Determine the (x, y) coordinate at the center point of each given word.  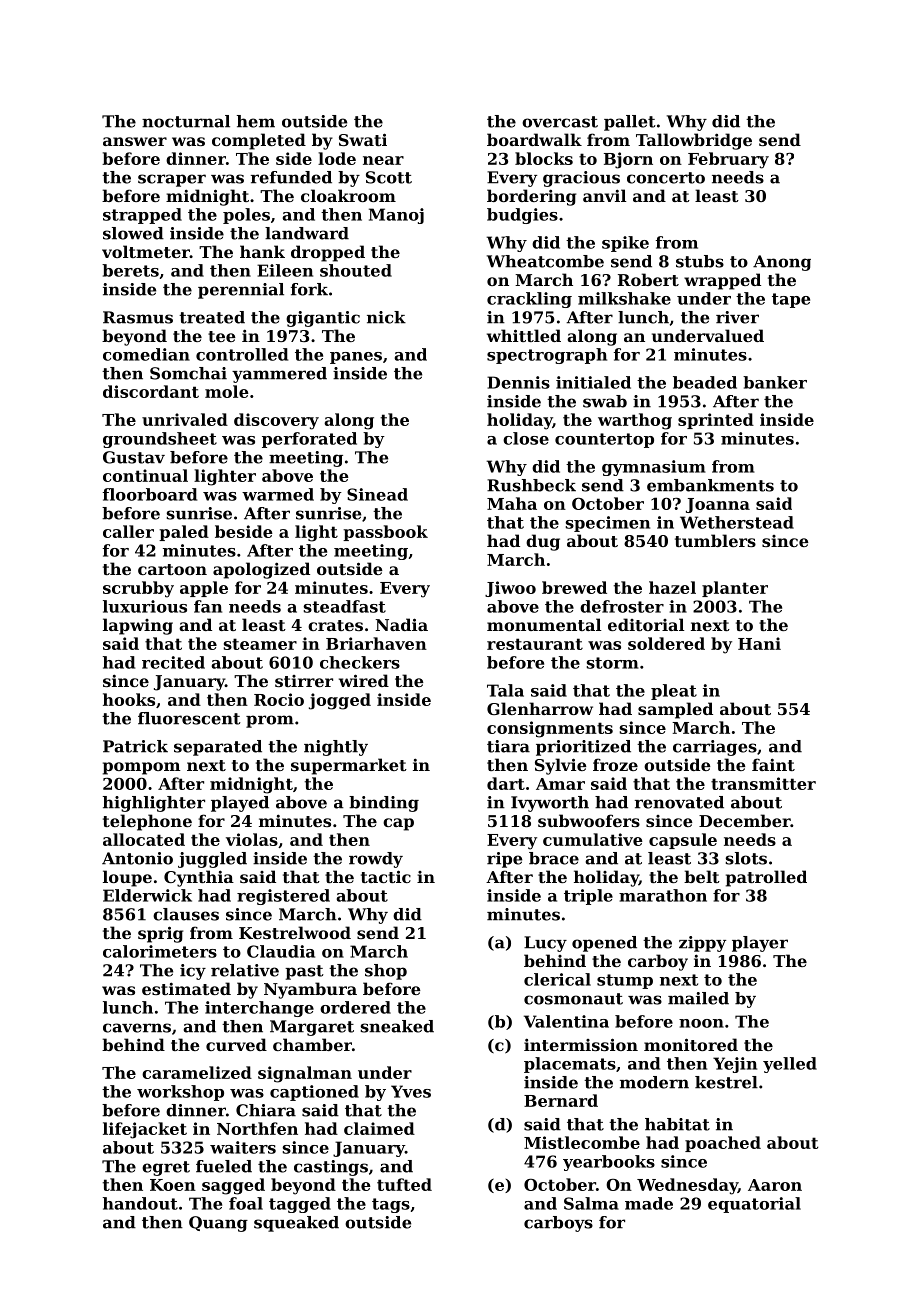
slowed (133, 233)
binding (384, 804)
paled (184, 533)
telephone (147, 822)
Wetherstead (737, 522)
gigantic (323, 319)
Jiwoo (510, 589)
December (745, 820)
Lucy (545, 944)
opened (604, 944)
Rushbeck (531, 485)
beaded (705, 382)
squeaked (296, 1224)
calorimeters (160, 951)
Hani (759, 643)
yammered (279, 375)
